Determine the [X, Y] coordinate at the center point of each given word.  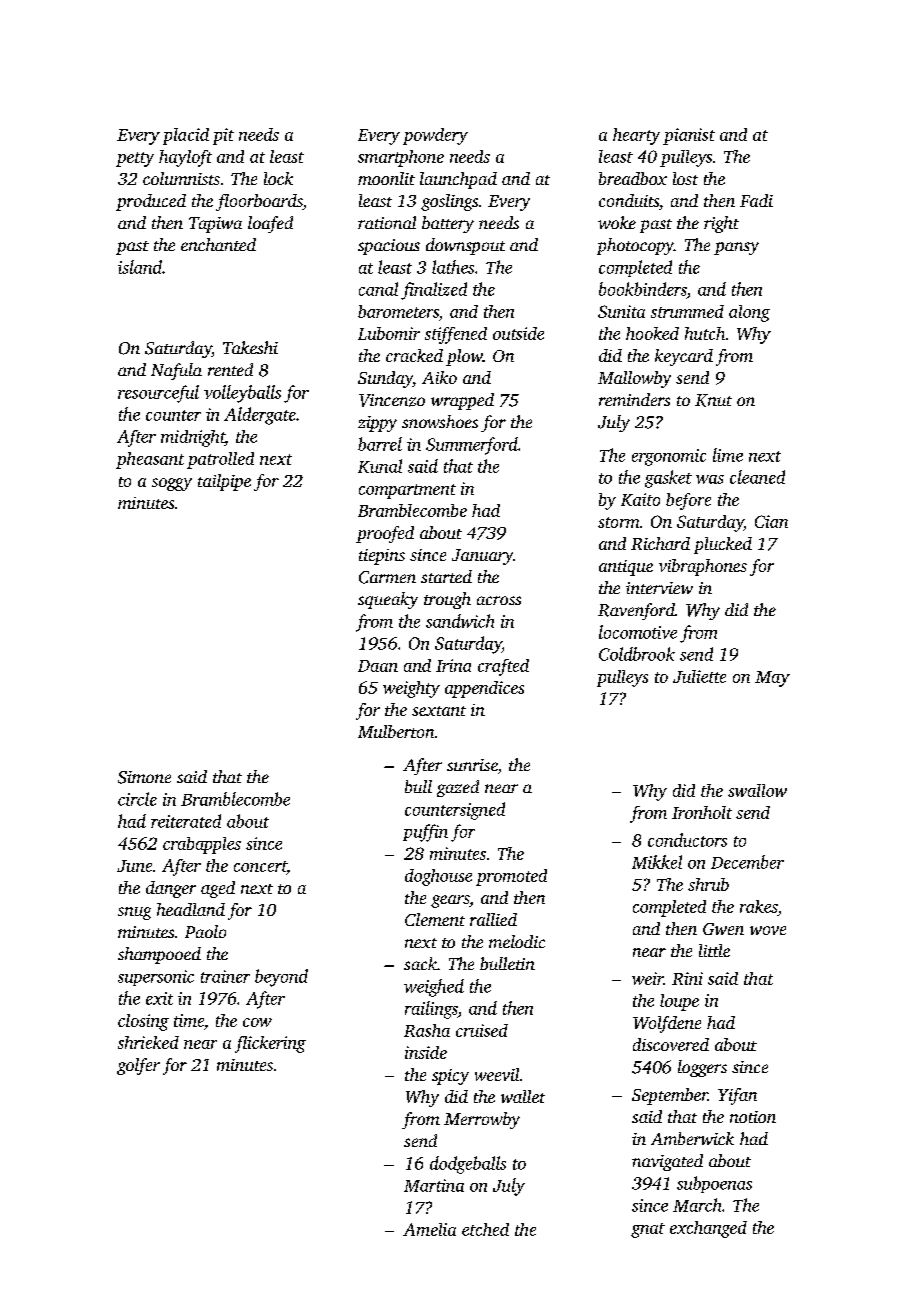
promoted [511, 877]
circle [137, 799]
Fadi [756, 200]
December [747, 862]
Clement [435, 919]
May [772, 679]
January [482, 557]
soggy [172, 484]
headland [191, 909]
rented [230, 369]
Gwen [723, 929]
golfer [138, 1066]
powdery [435, 136]
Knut [713, 400]
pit [223, 136]
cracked [414, 355]
